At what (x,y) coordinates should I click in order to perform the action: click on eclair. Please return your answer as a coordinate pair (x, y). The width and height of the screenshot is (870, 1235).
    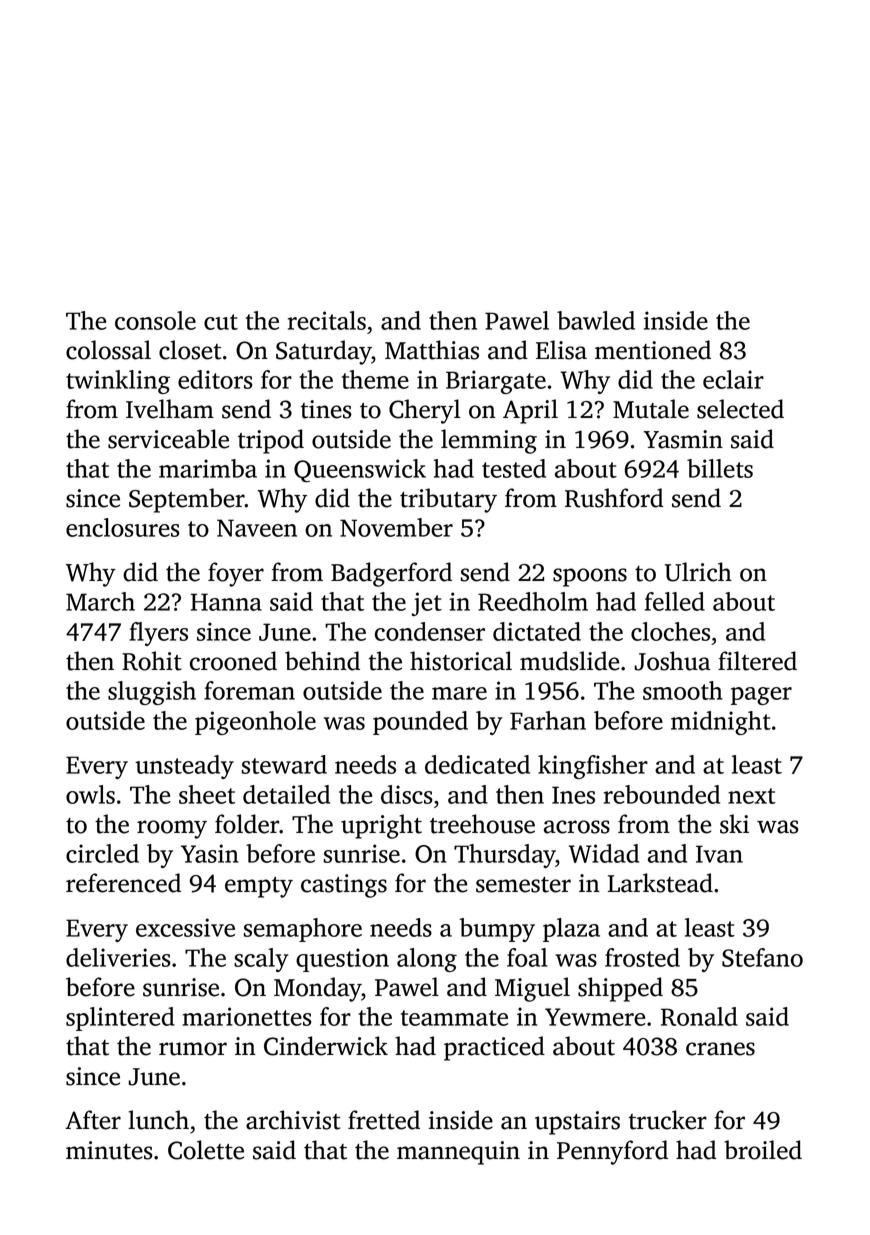
    Looking at the image, I should click on (733, 379).
